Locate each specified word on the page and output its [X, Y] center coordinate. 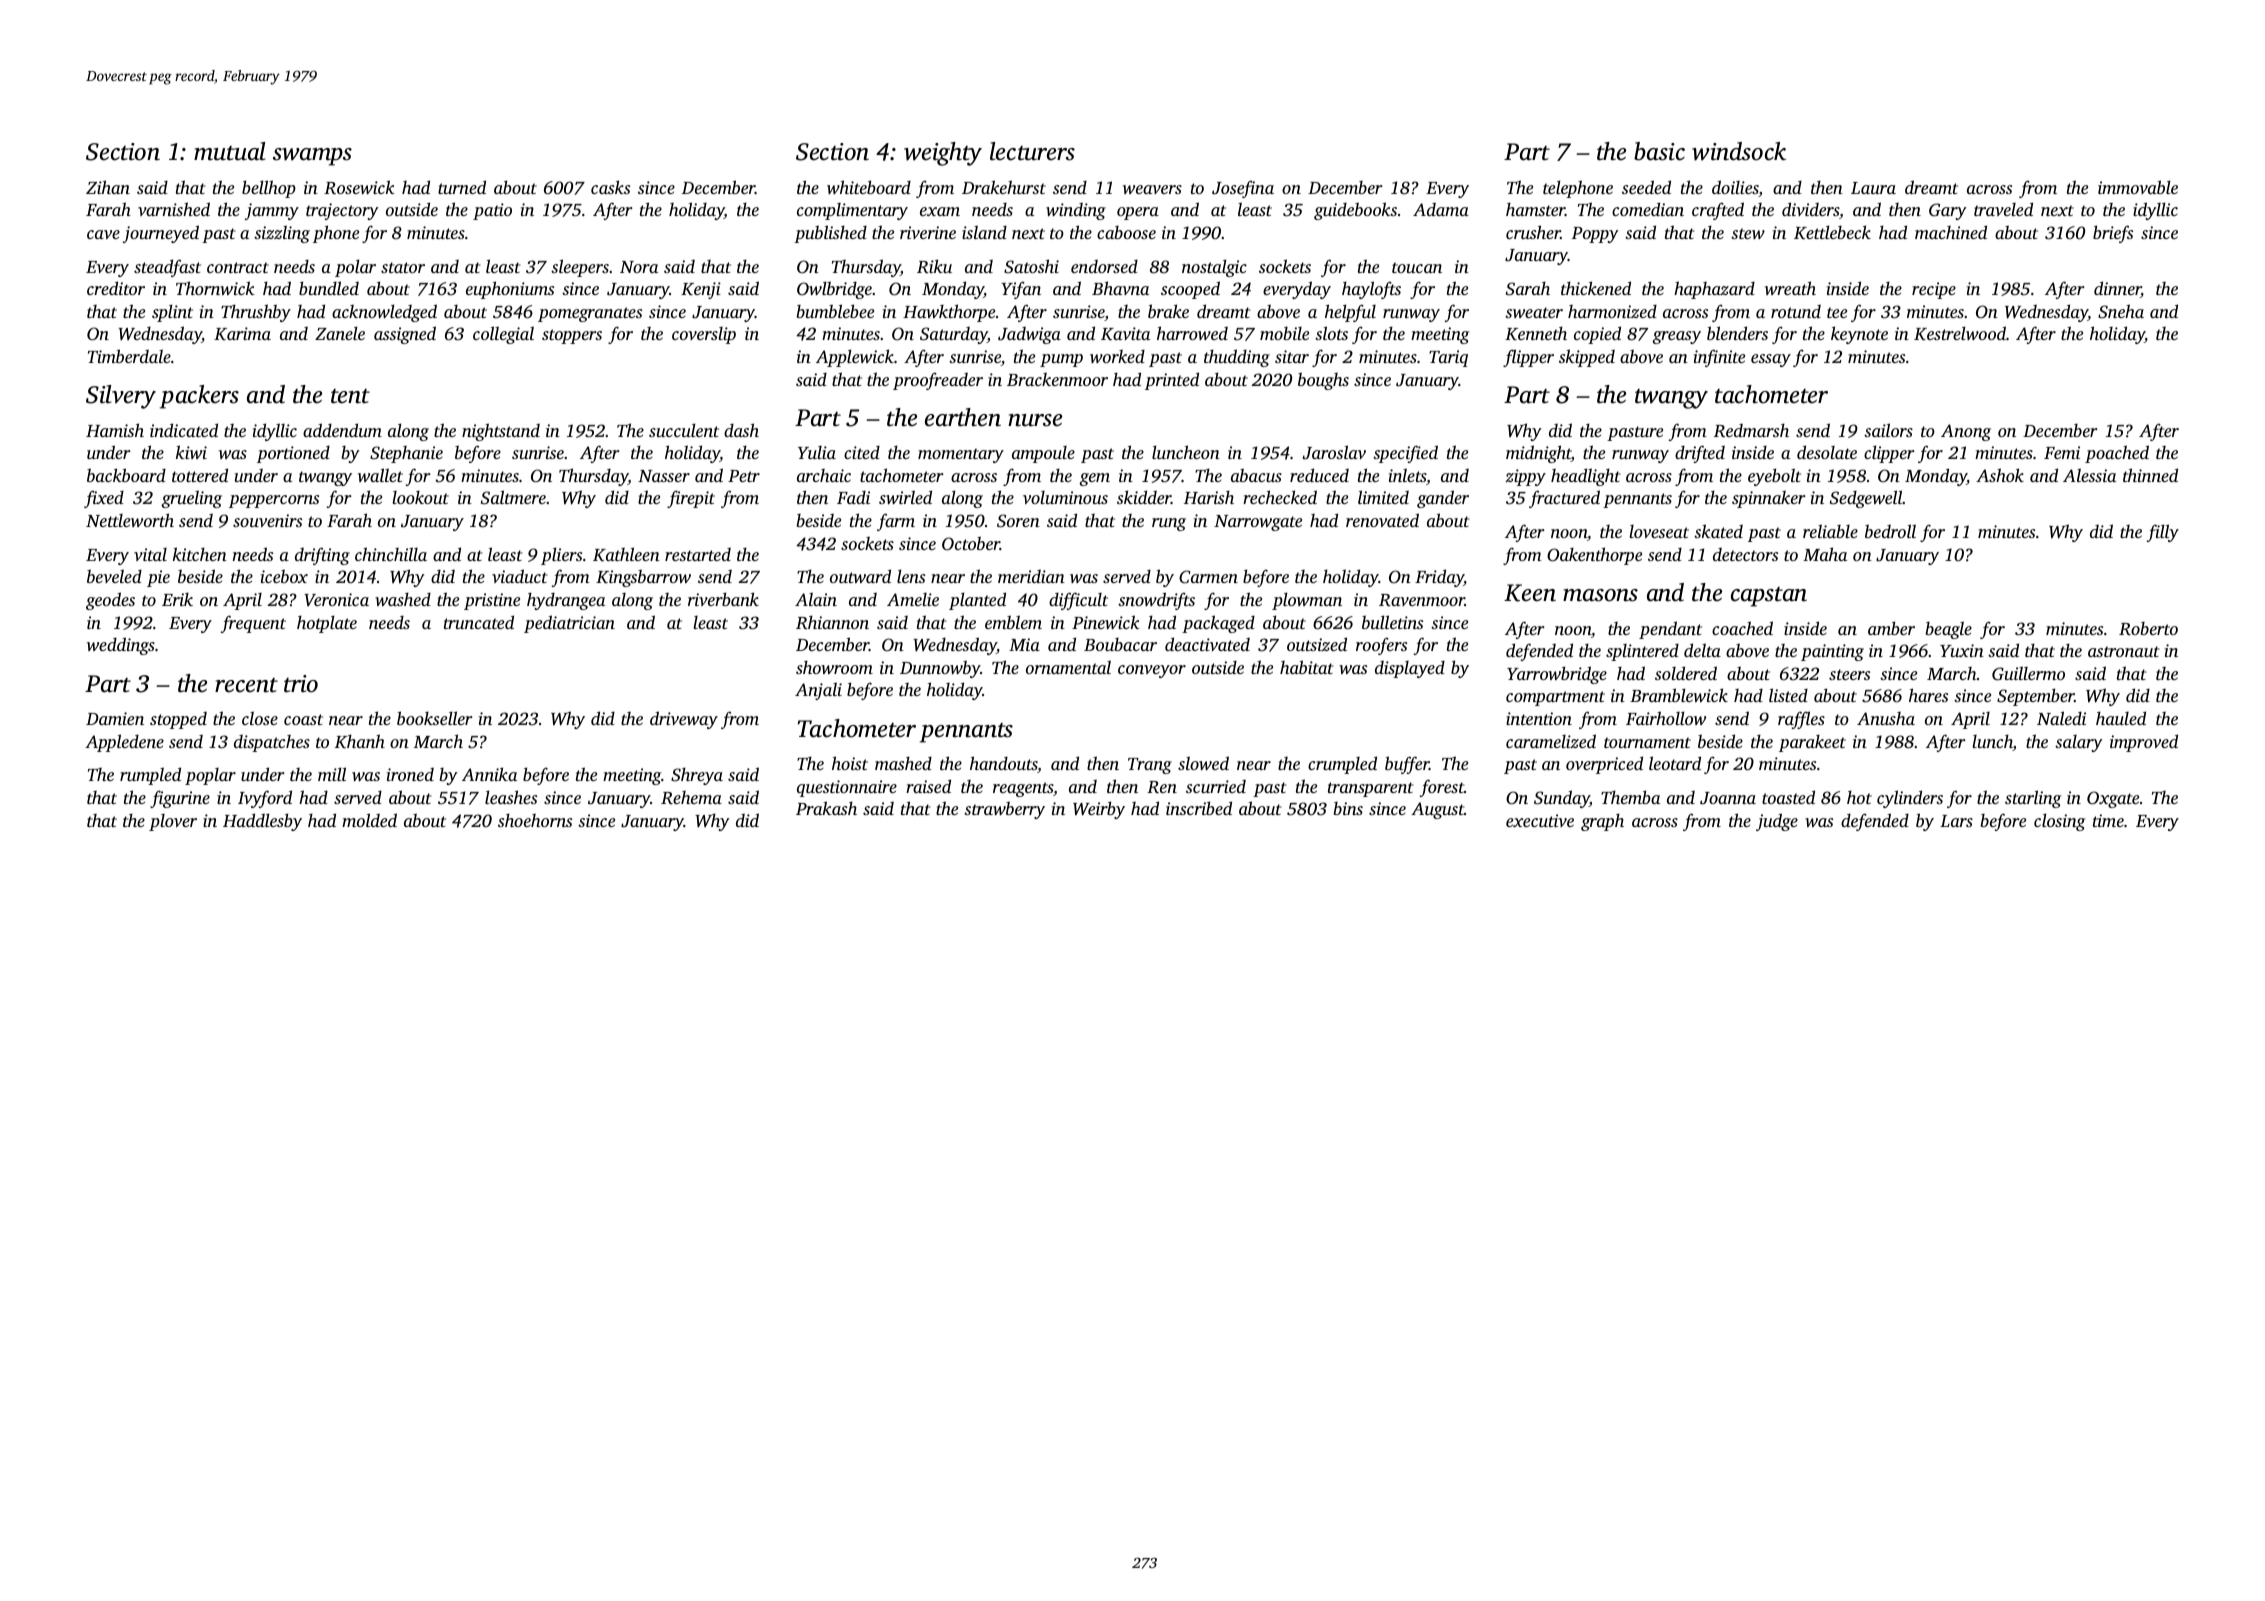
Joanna [1728, 798]
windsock [1739, 151]
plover [173, 822]
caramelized [1551, 741]
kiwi [191, 452]
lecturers [1032, 151]
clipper [1889, 454]
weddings [121, 646]
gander [1443, 499]
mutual [229, 151]
